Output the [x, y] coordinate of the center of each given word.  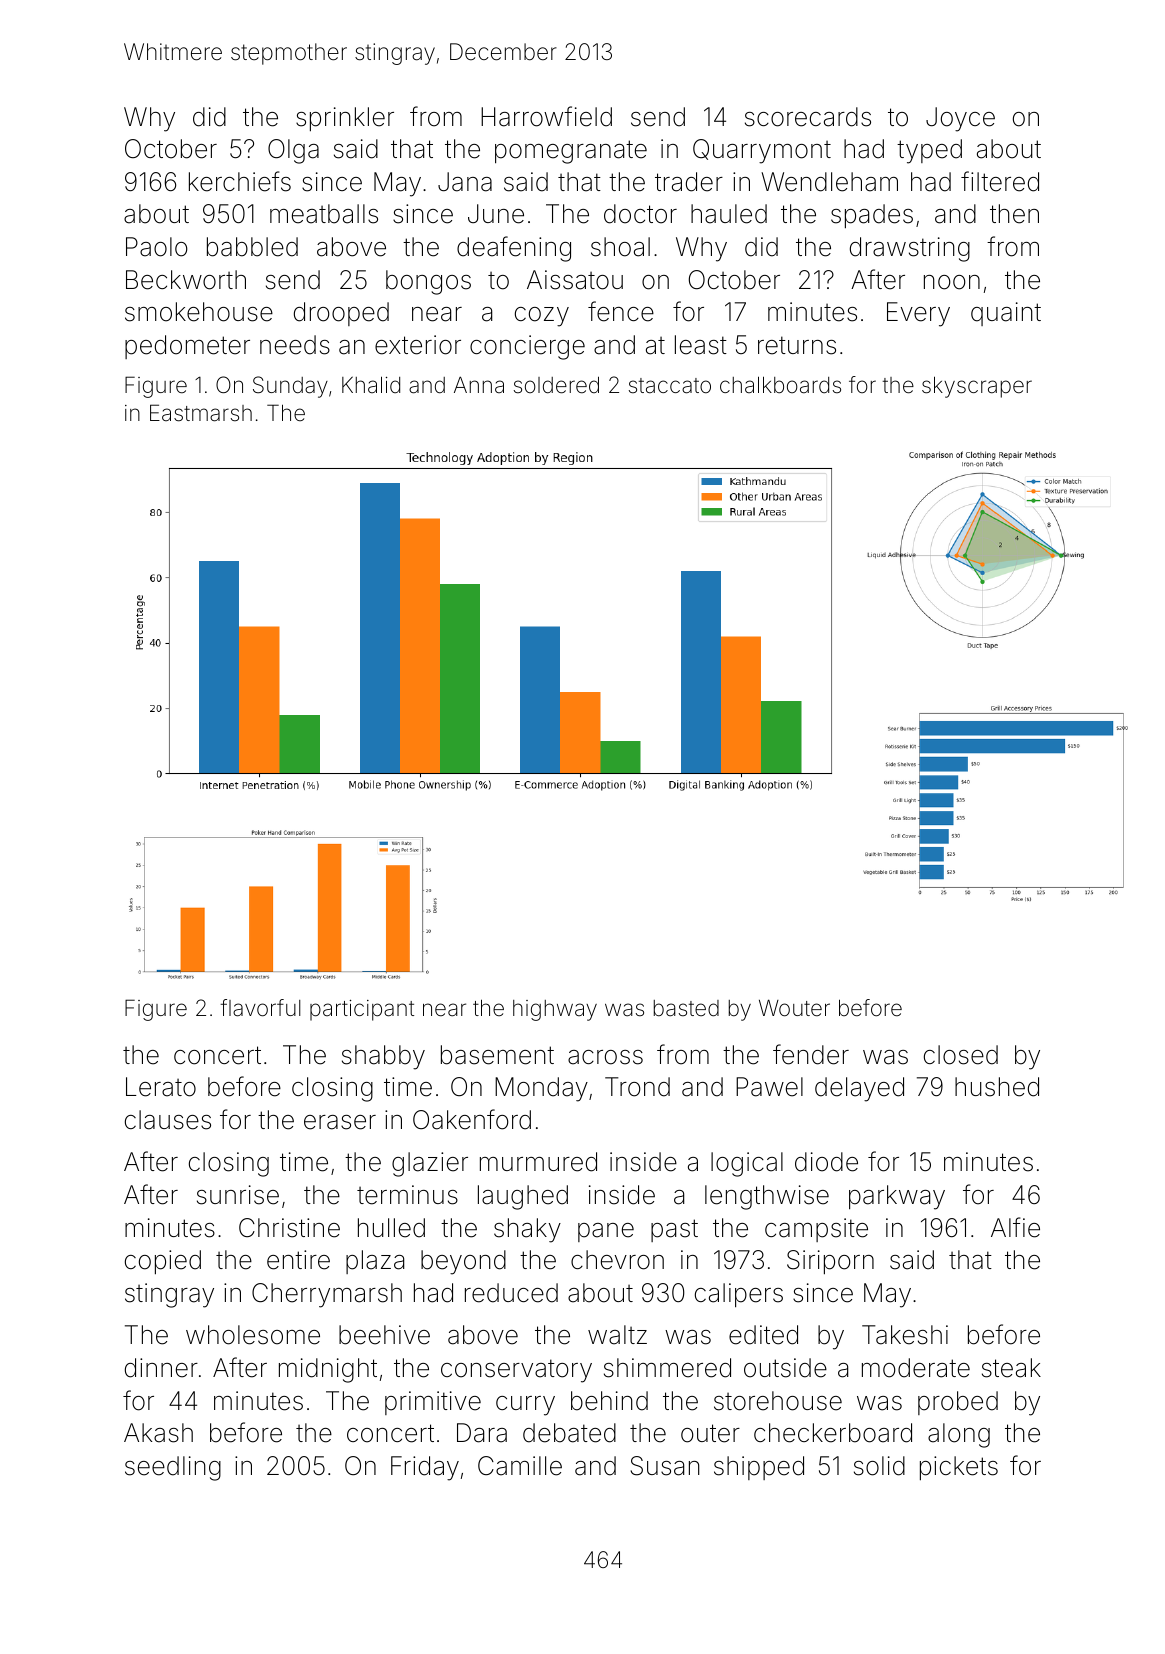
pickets [959, 1468]
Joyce [960, 119]
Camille [520, 1466]
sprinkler [345, 119]
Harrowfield [546, 116]
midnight [328, 1370]
